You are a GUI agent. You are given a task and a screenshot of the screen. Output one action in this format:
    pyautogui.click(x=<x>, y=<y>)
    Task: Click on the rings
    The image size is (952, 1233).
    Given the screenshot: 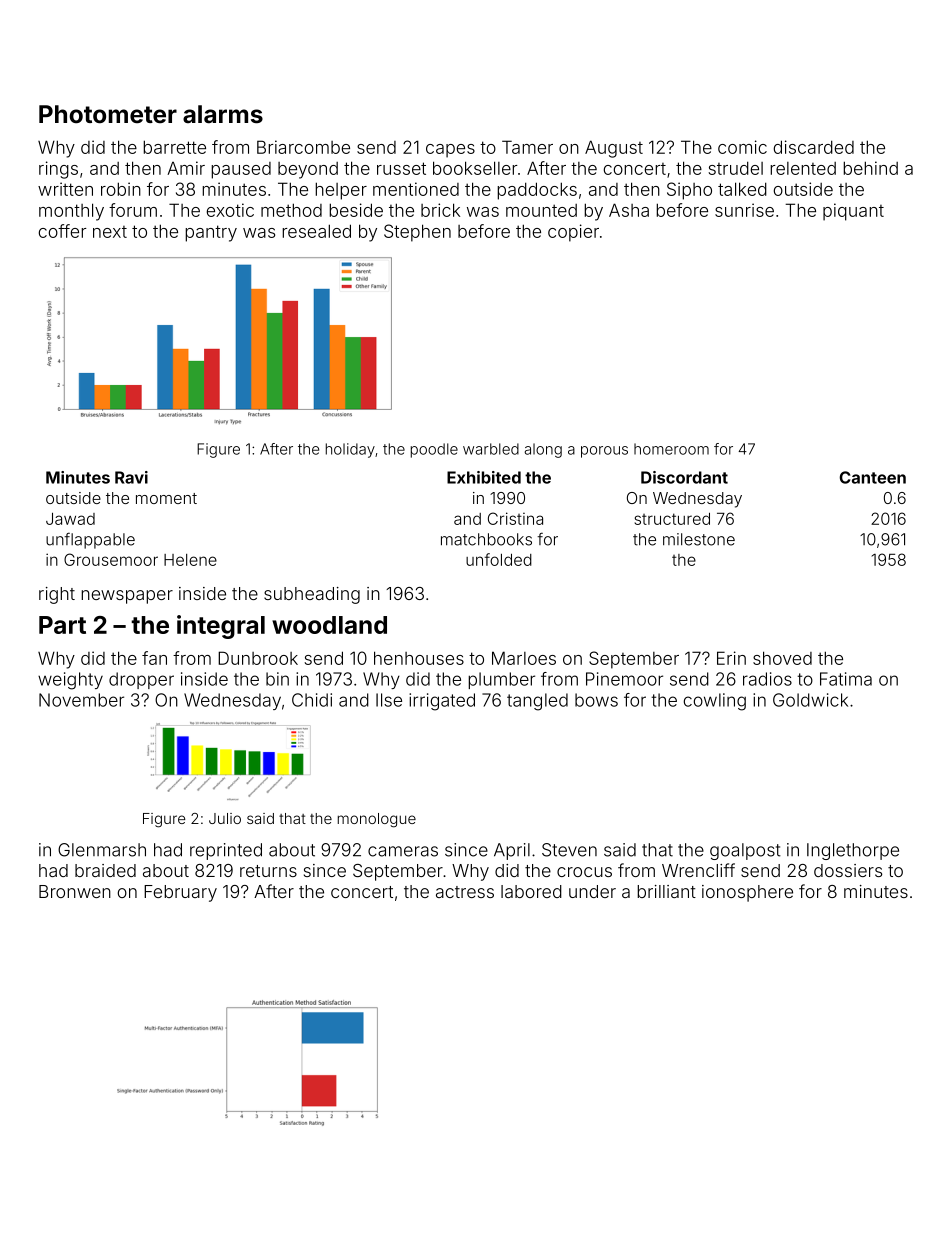 What is the action you would take?
    pyautogui.click(x=58, y=170)
